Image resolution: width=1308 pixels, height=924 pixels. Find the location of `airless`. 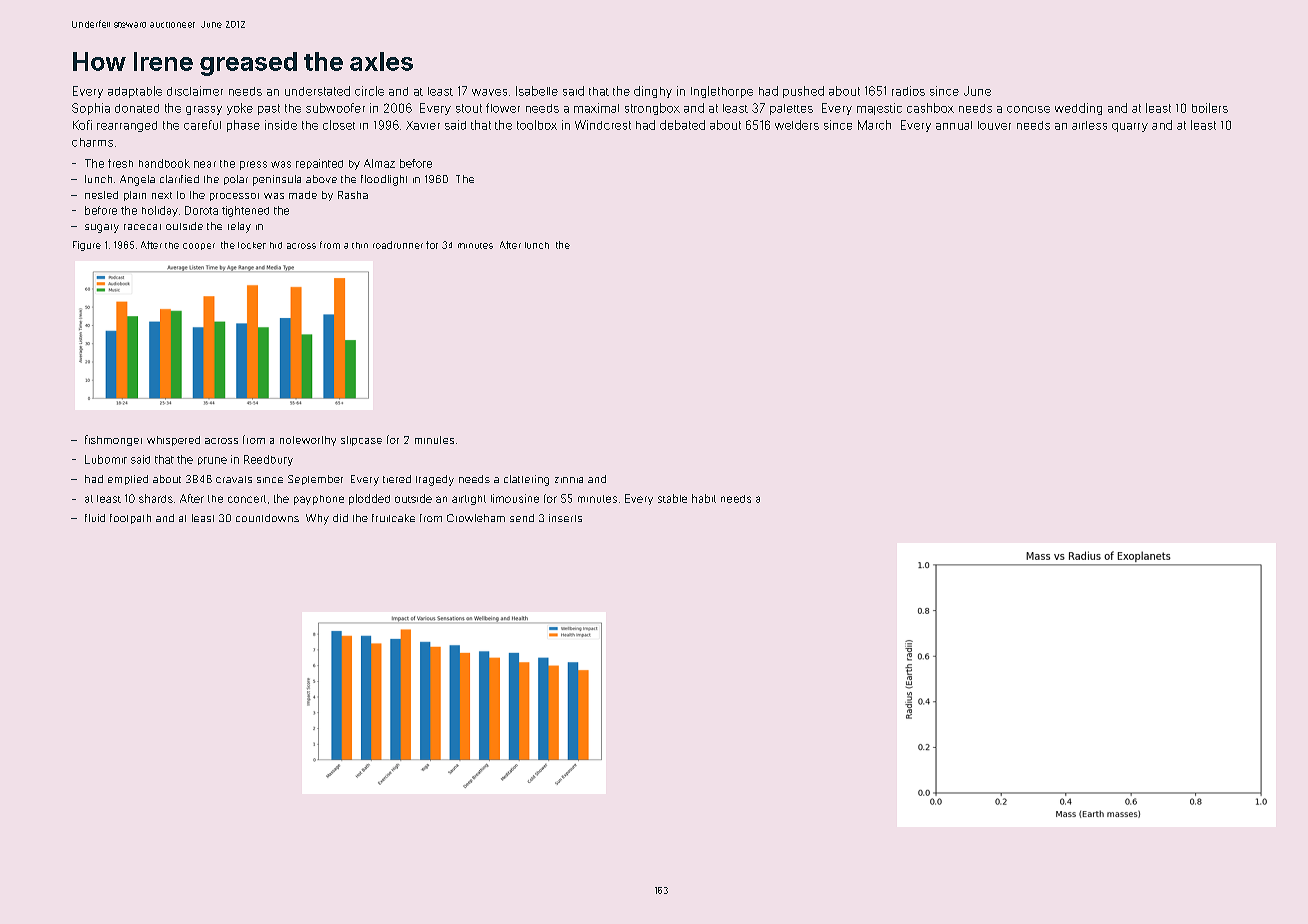

airless is located at coordinates (1089, 125).
